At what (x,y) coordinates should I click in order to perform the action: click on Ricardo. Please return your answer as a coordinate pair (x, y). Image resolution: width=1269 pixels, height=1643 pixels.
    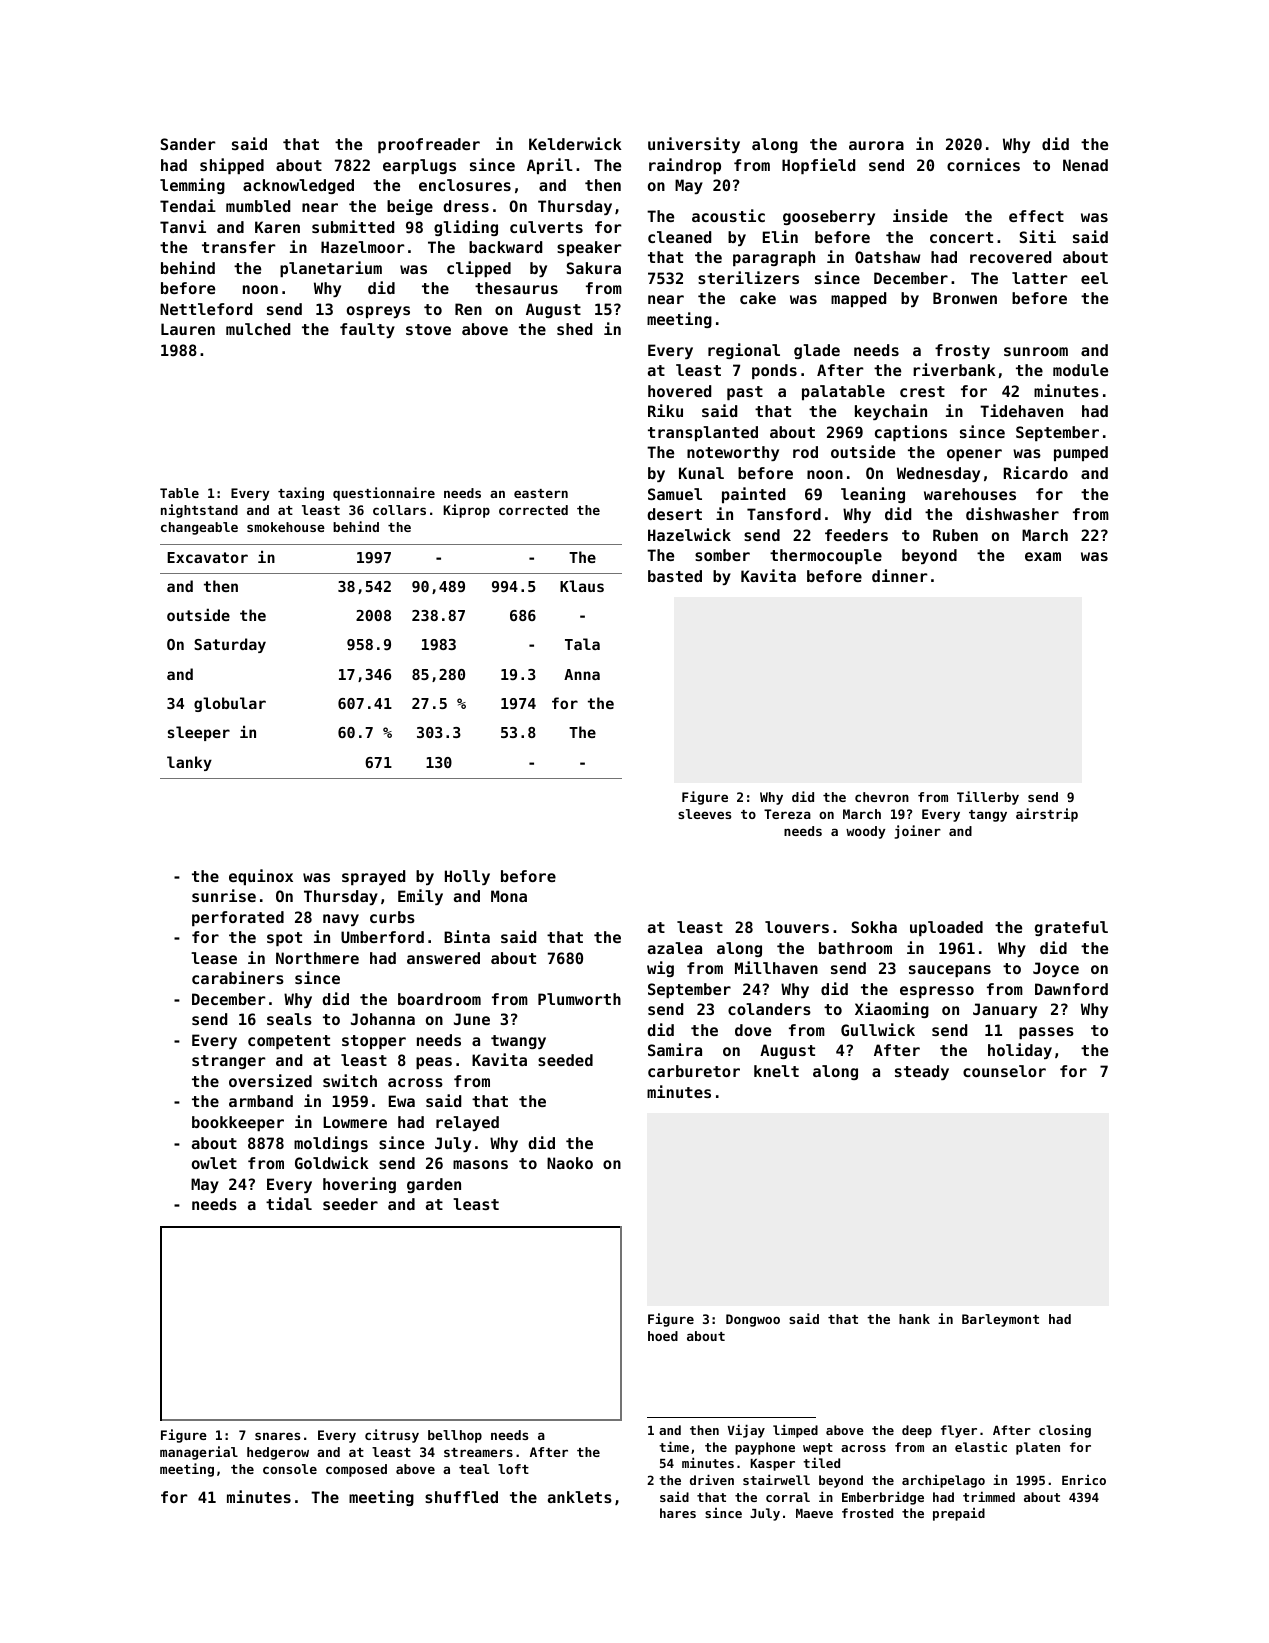
    Looking at the image, I should click on (1036, 472).
